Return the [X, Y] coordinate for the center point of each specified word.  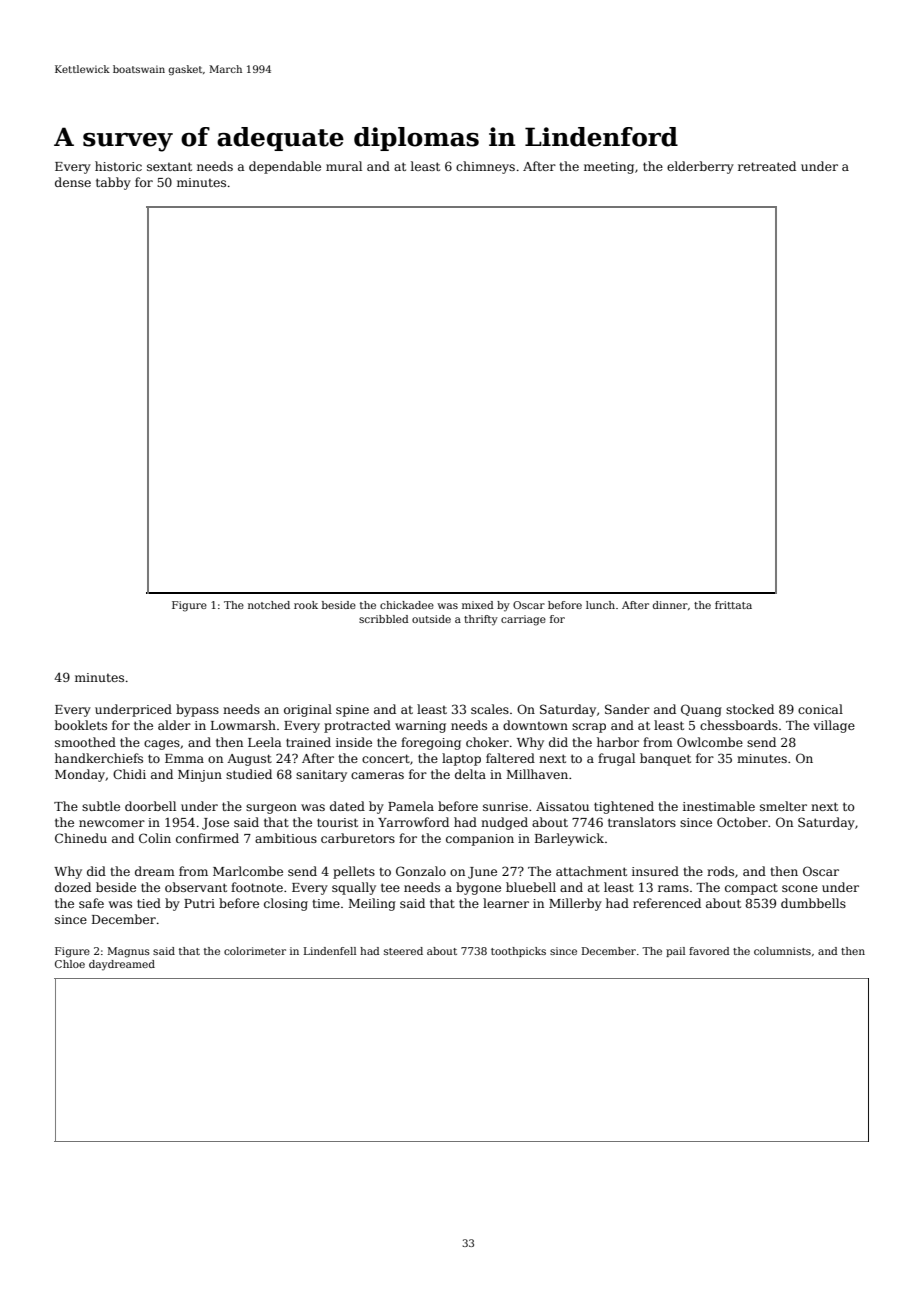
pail [675, 952]
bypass [197, 710]
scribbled [384, 619]
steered [403, 951]
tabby [113, 183]
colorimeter [255, 951]
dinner [670, 605]
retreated [767, 166]
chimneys [485, 167]
